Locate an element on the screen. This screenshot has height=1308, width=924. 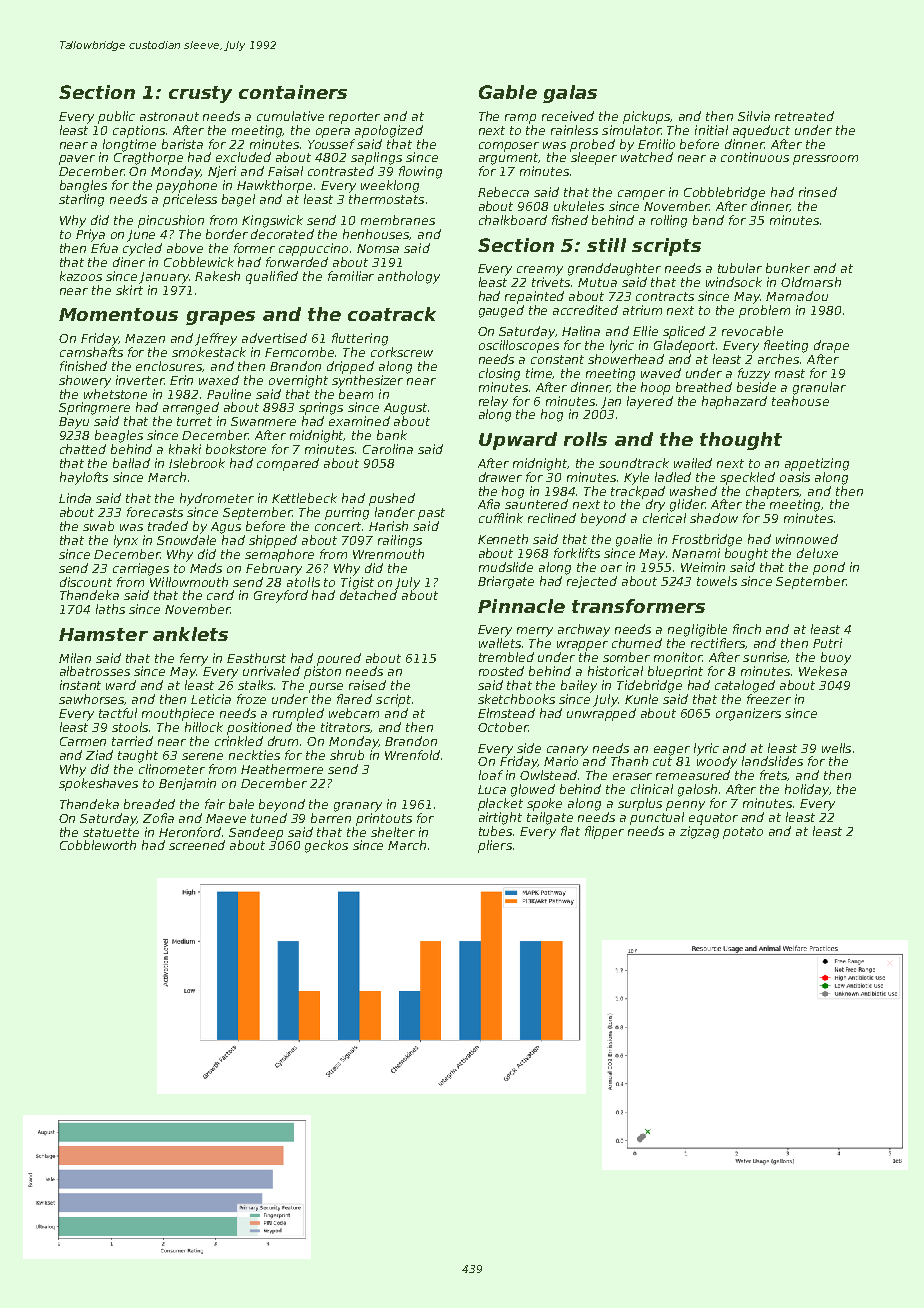
Rakesh is located at coordinates (217, 276).
